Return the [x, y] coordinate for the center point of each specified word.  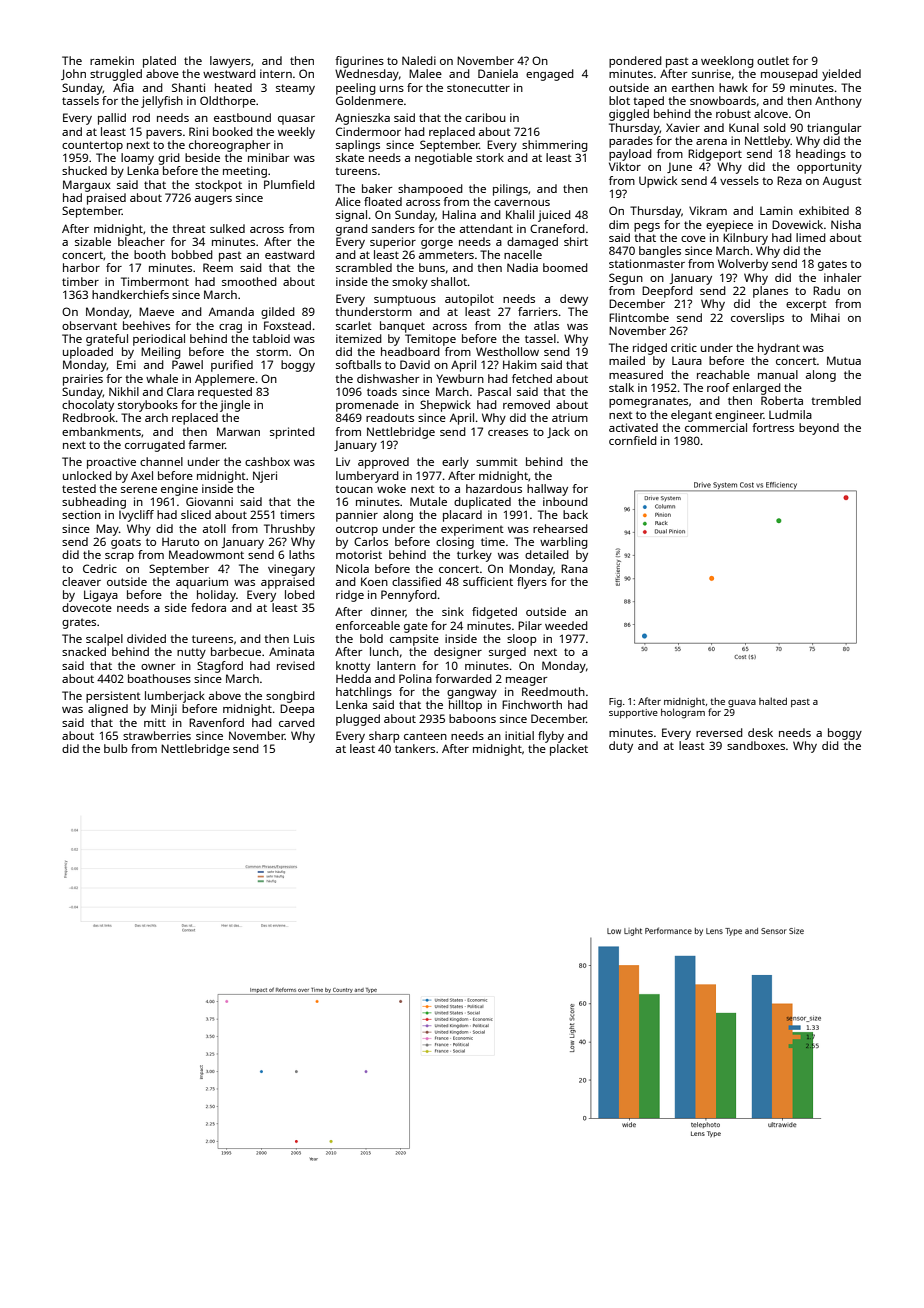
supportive [633, 713]
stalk [621, 387]
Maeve [156, 311]
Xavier [683, 127]
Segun [626, 279]
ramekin [112, 60]
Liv [343, 461]
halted [773, 701]
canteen [425, 736]
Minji [164, 710]
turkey [474, 556]
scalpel [104, 640]
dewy [574, 300]
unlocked [87, 475]
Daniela [498, 73]
